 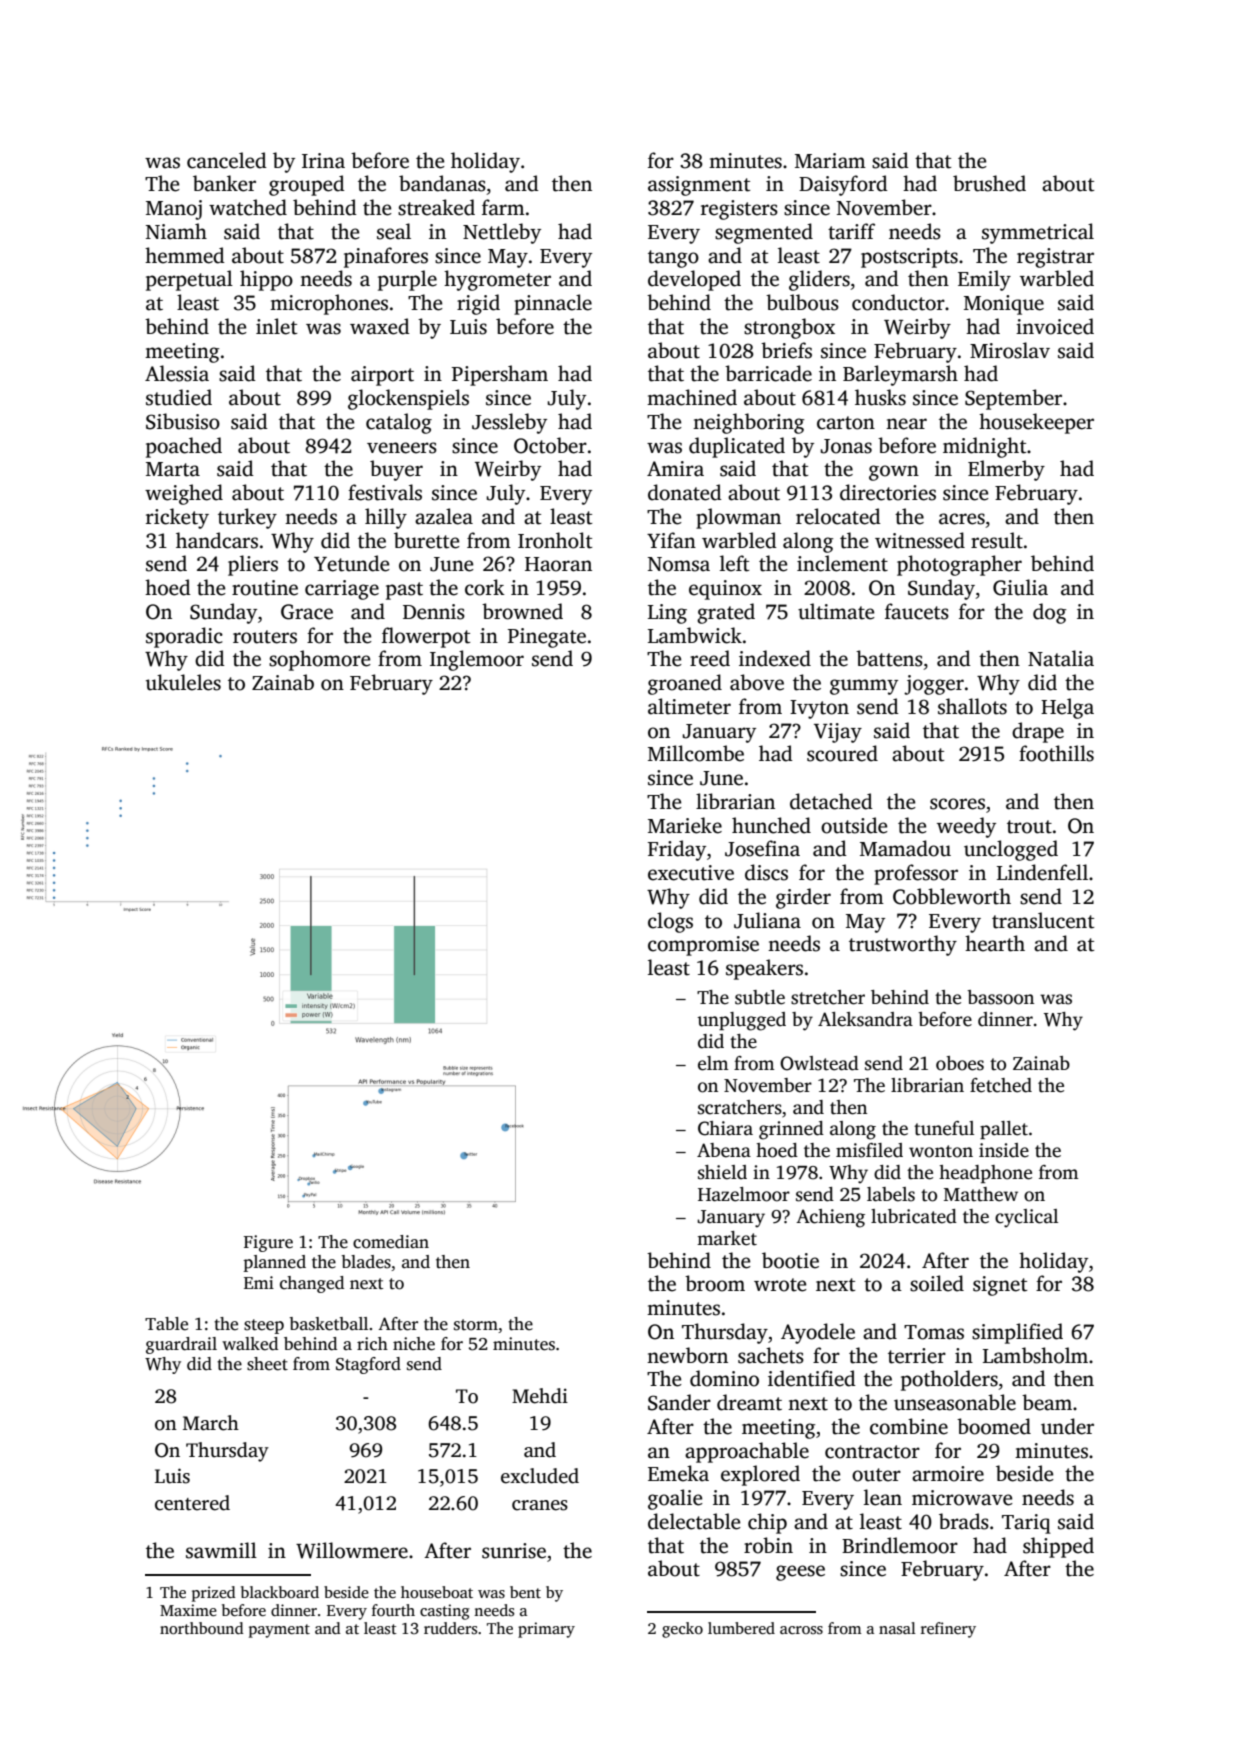 I want to click on Ironholt, so click(x=555, y=540).
